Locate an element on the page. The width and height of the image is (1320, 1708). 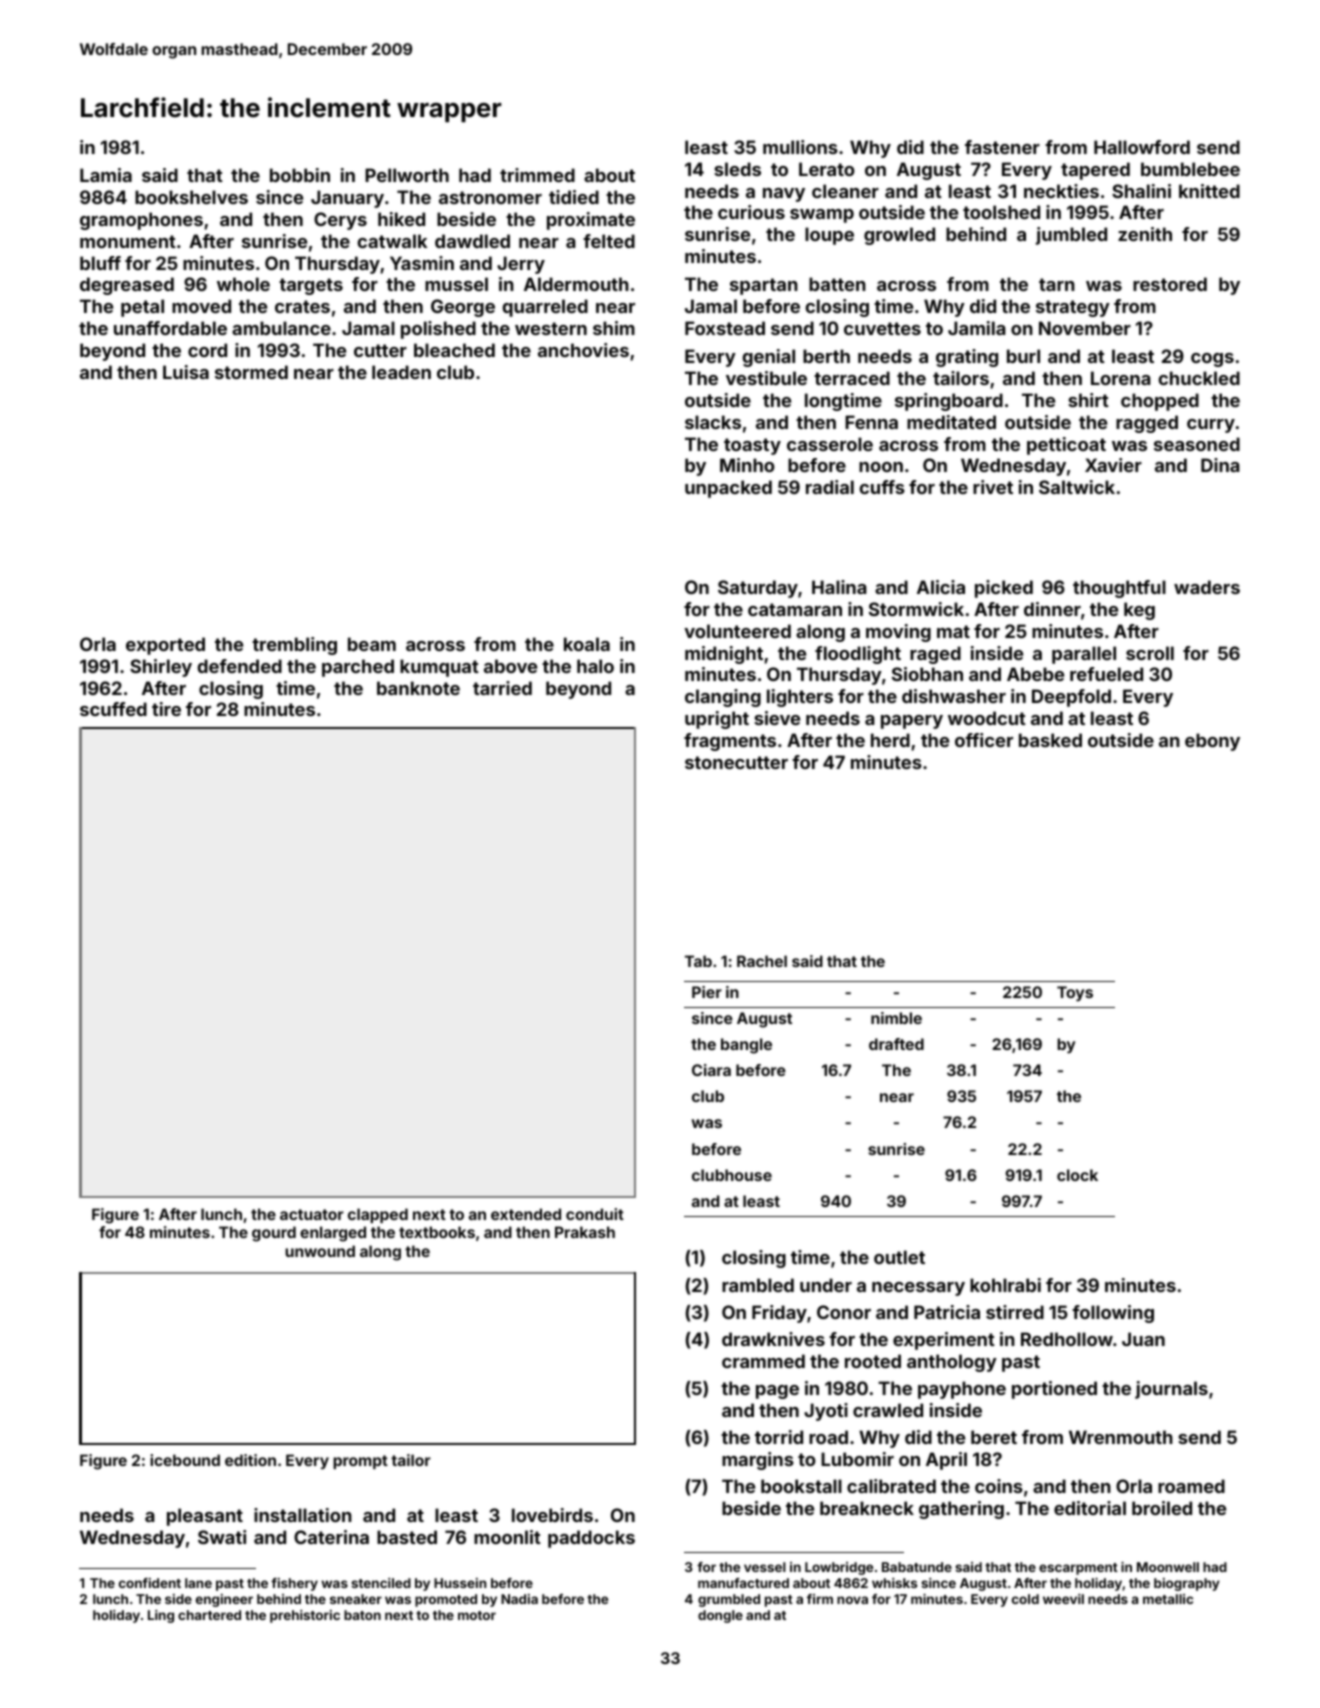
Toys is located at coordinates (1075, 994).
